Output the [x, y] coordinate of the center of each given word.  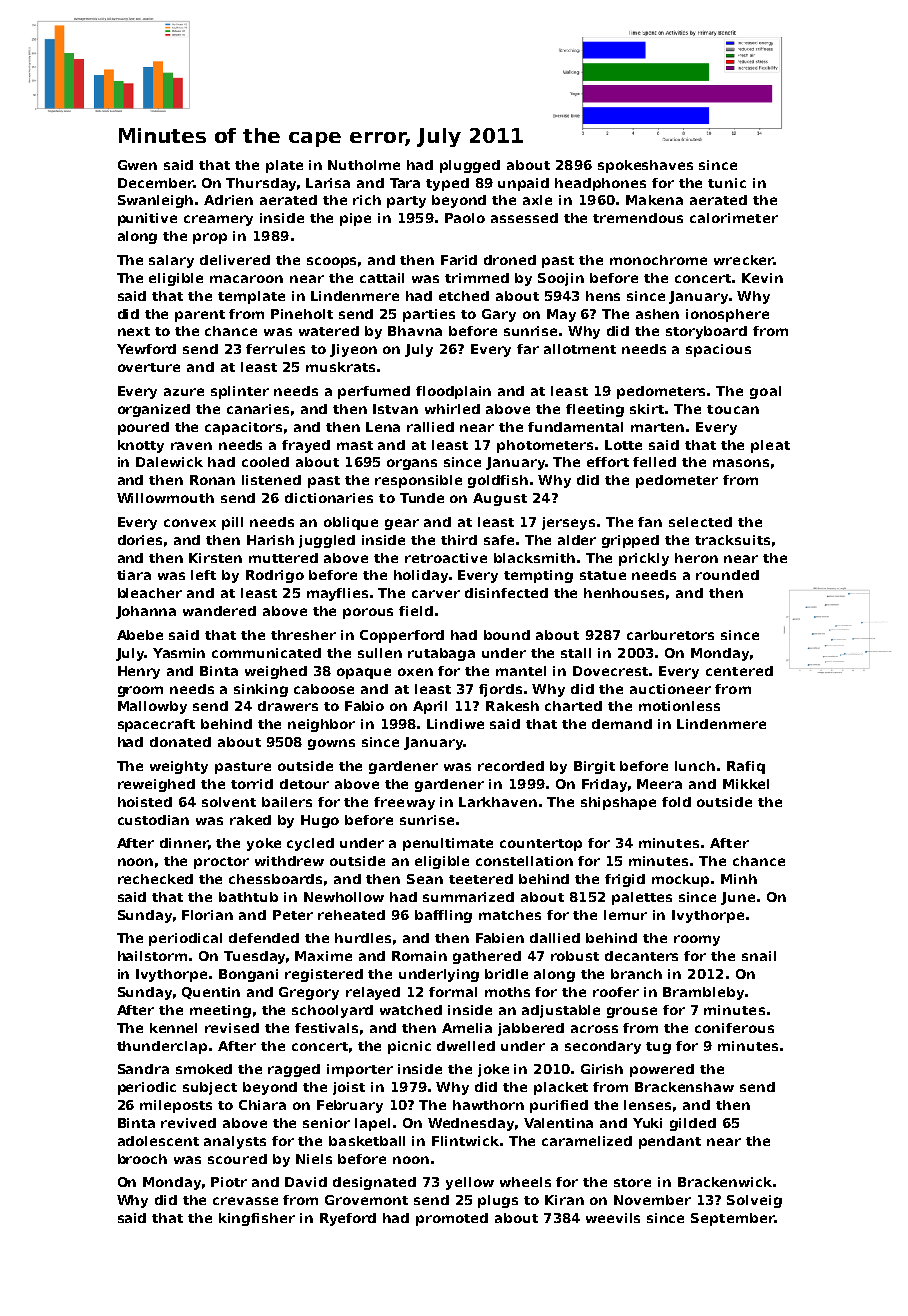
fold [676, 802]
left [203, 575]
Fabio [364, 706]
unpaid [523, 184]
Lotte [623, 445]
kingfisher [257, 1219]
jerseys [568, 523]
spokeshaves [645, 166]
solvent [229, 802]
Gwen [137, 165]
